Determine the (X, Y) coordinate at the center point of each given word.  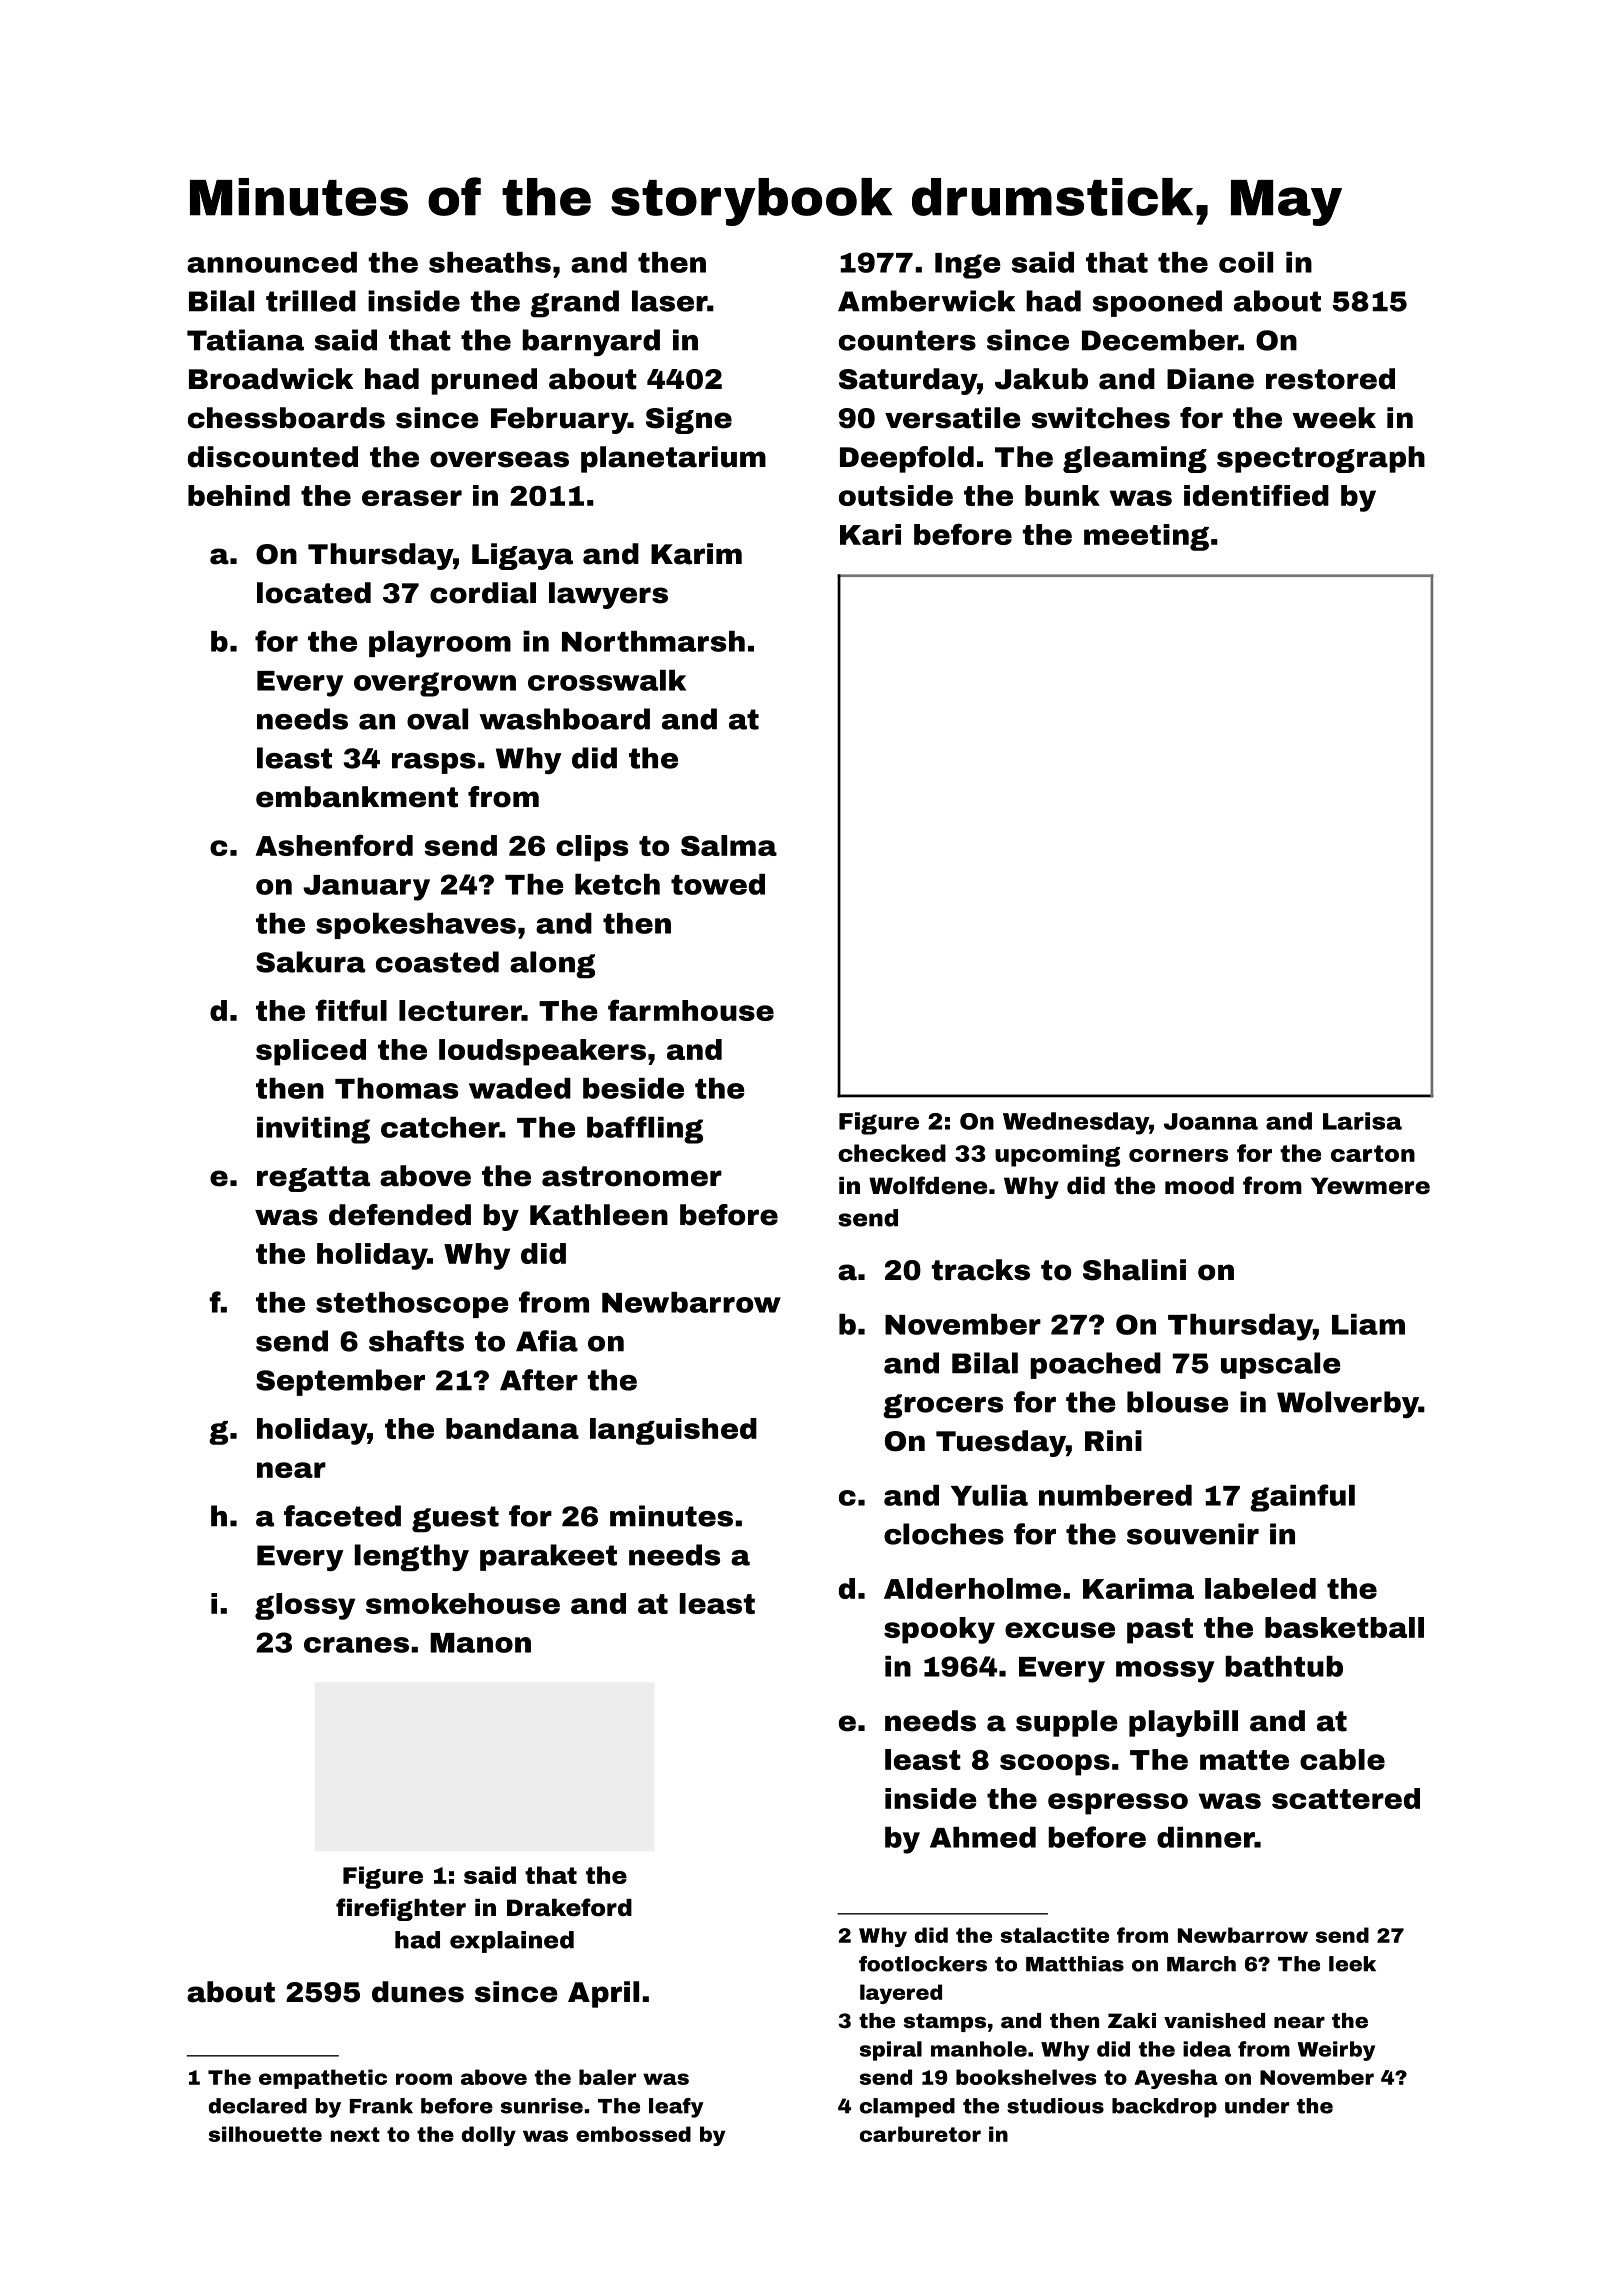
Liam (1368, 1324)
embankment (357, 797)
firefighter (401, 1909)
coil (1246, 262)
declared (258, 2106)
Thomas (396, 1088)
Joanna (1211, 1121)
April (603, 1994)
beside (633, 1088)
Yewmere (1370, 1186)
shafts (416, 1341)
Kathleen (599, 1215)
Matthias (1075, 1964)
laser (669, 301)
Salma (729, 845)
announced (272, 262)
